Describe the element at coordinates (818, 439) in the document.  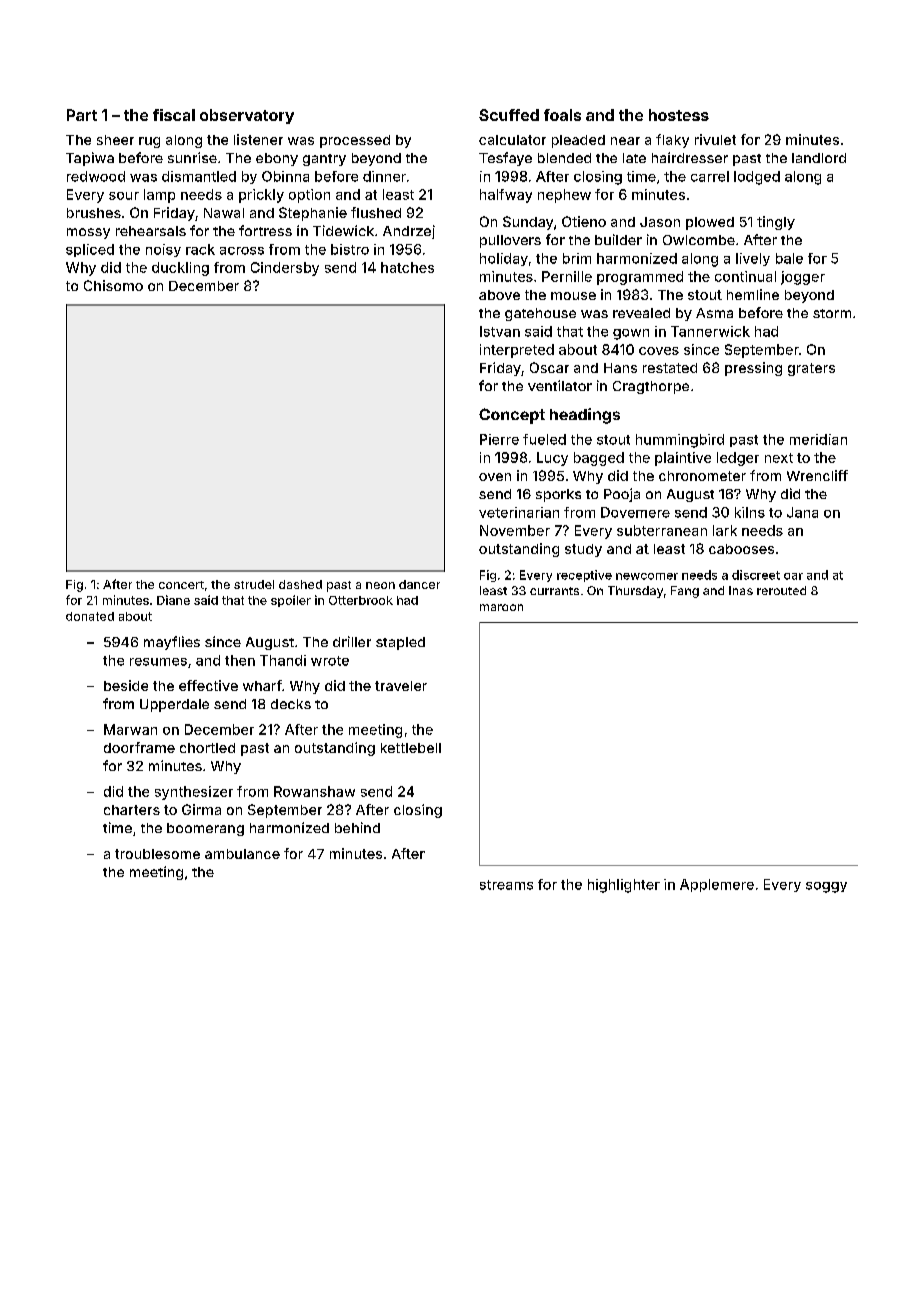
I see `meridian` at that location.
